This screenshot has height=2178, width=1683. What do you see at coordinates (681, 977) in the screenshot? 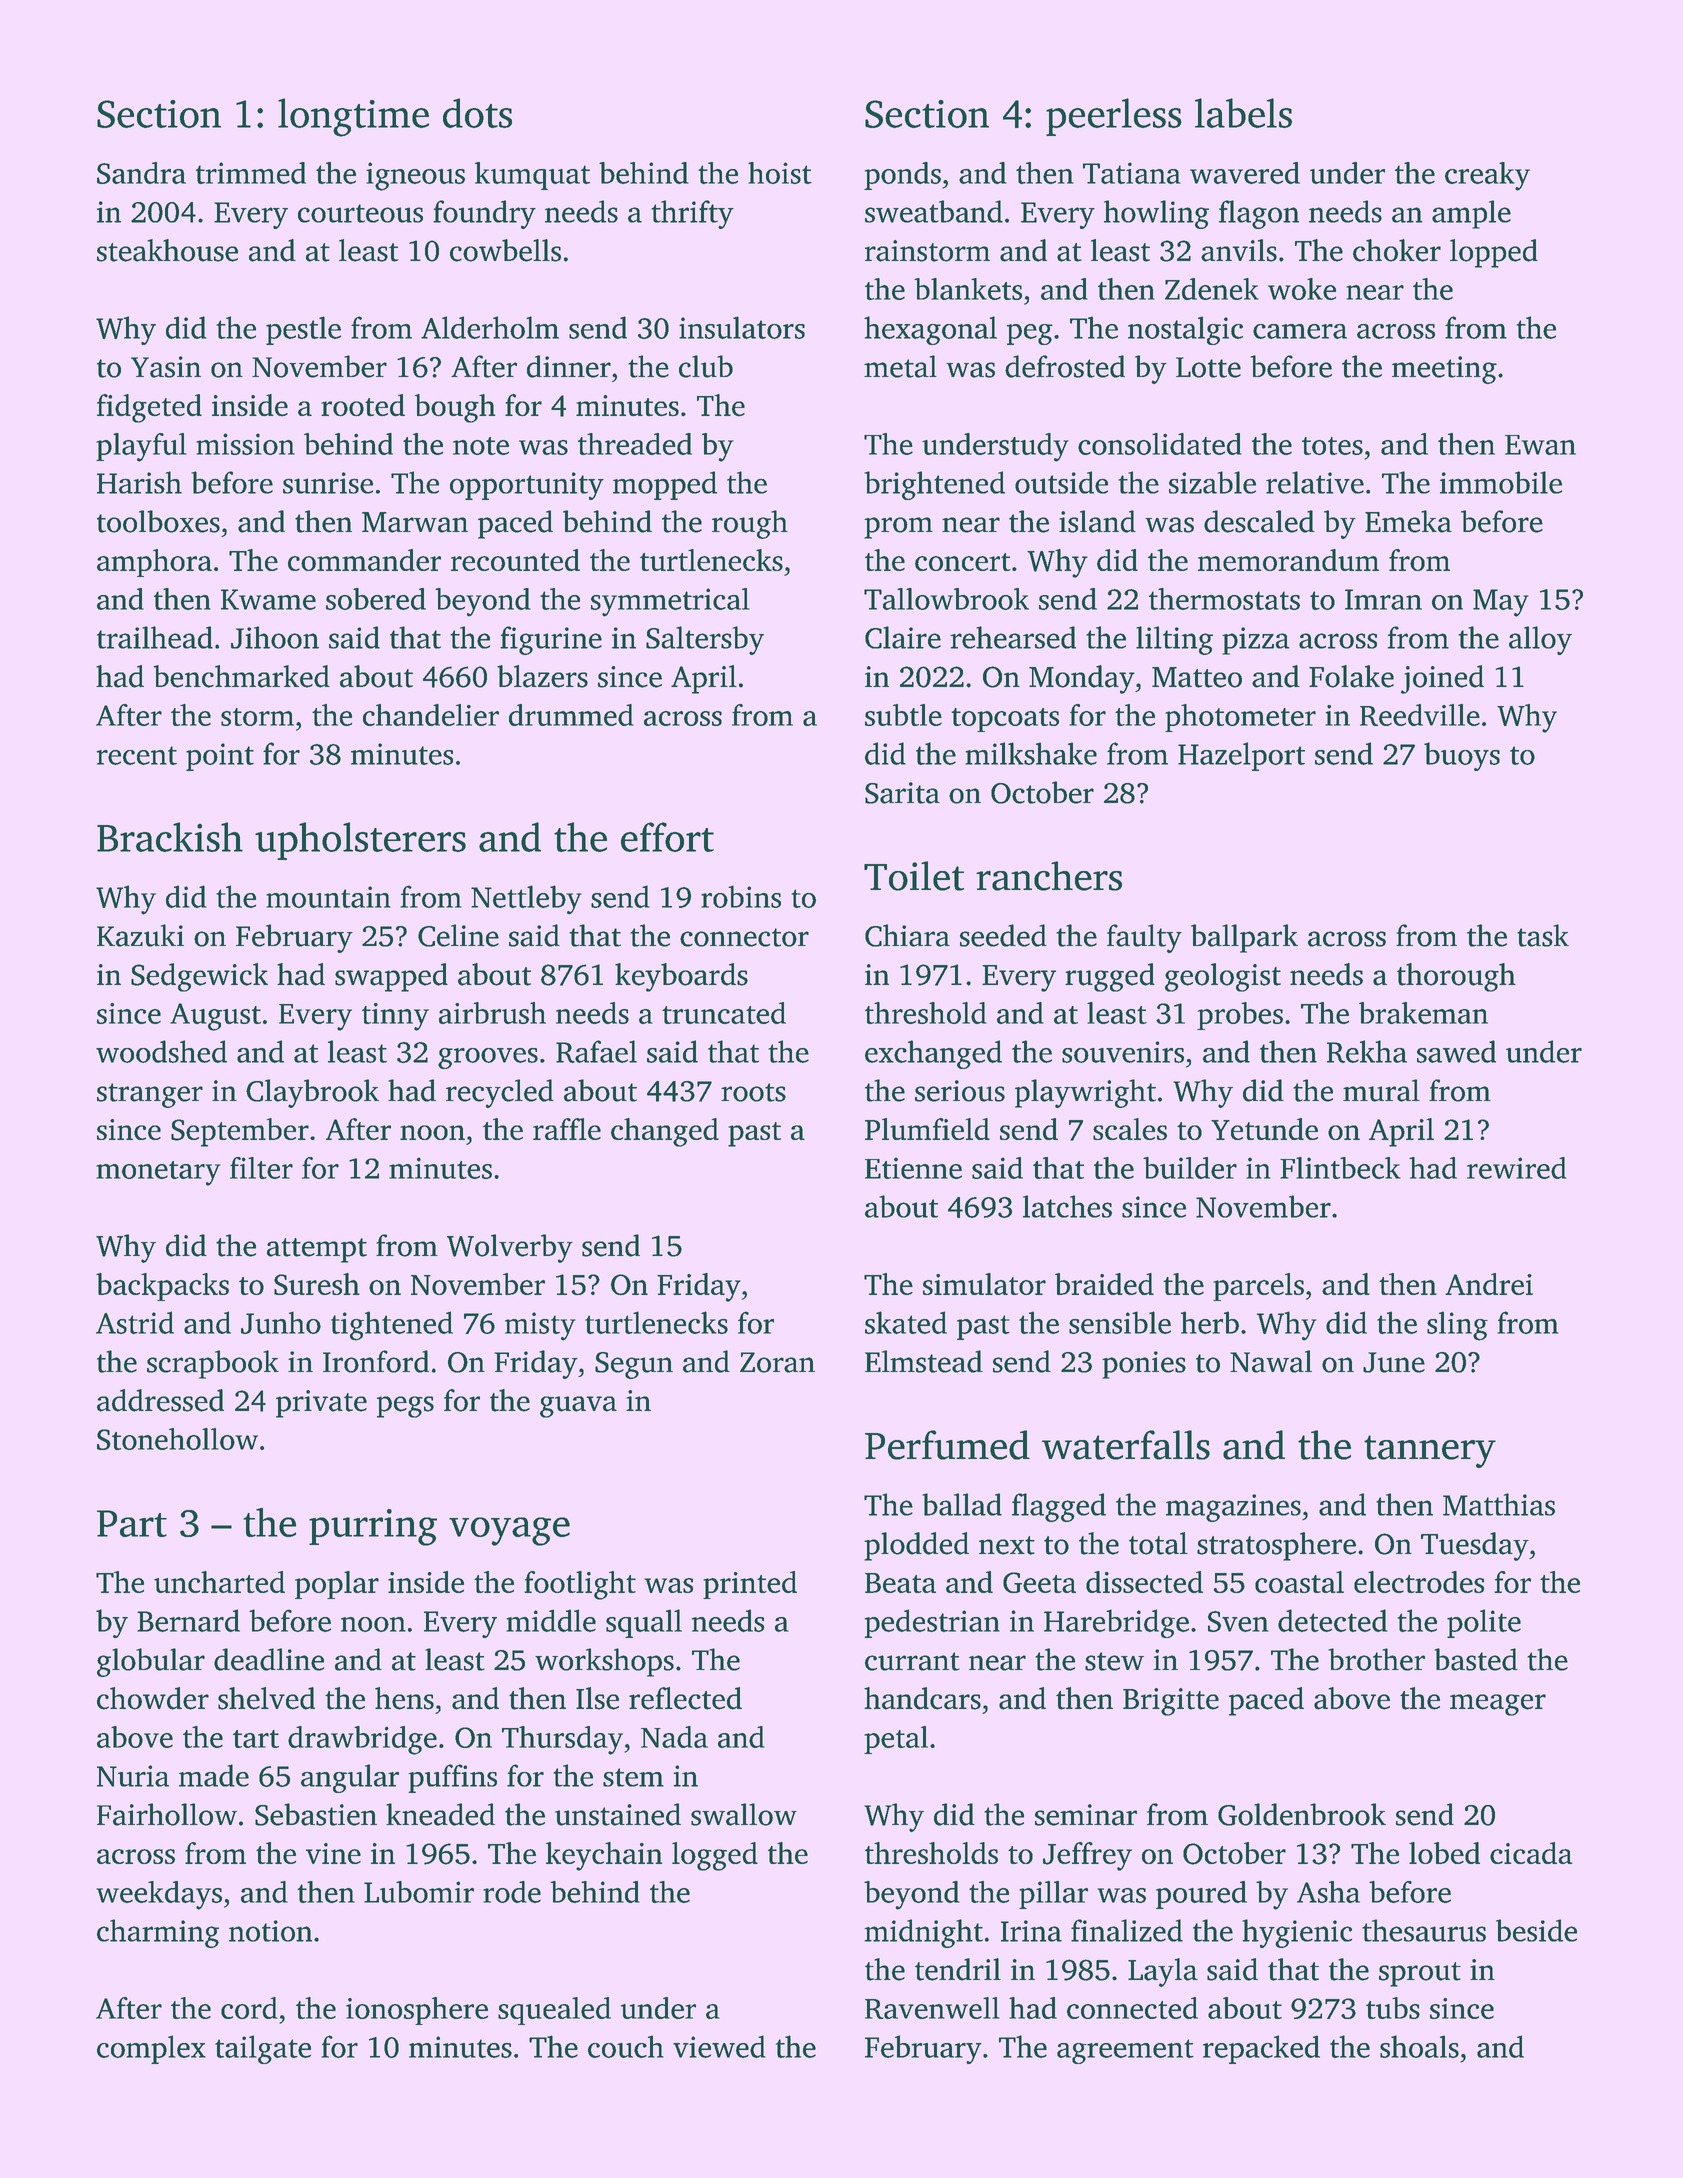
I see `keyboards` at bounding box center [681, 977].
